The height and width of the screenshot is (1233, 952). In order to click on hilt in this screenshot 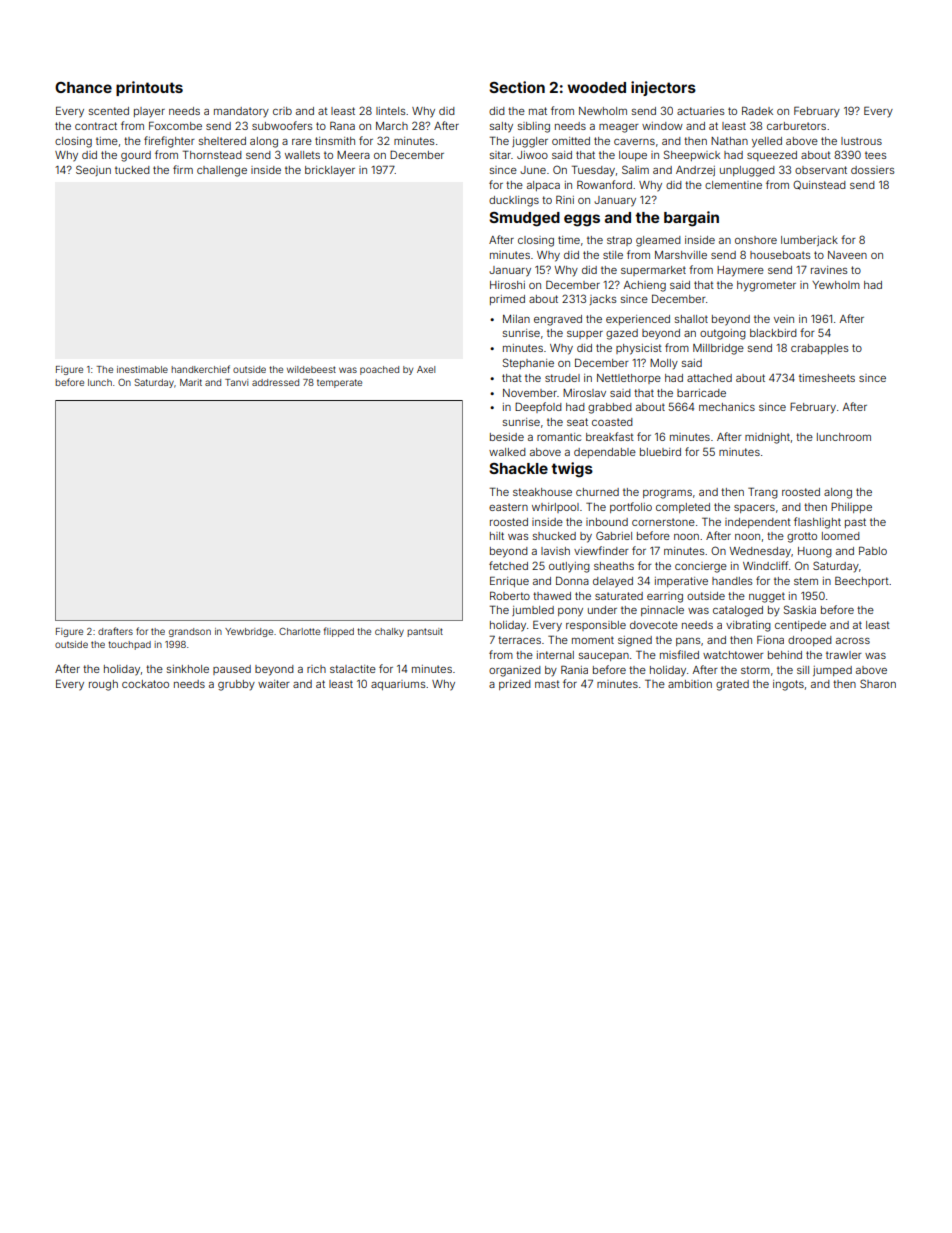, I will do `click(497, 536)`.
